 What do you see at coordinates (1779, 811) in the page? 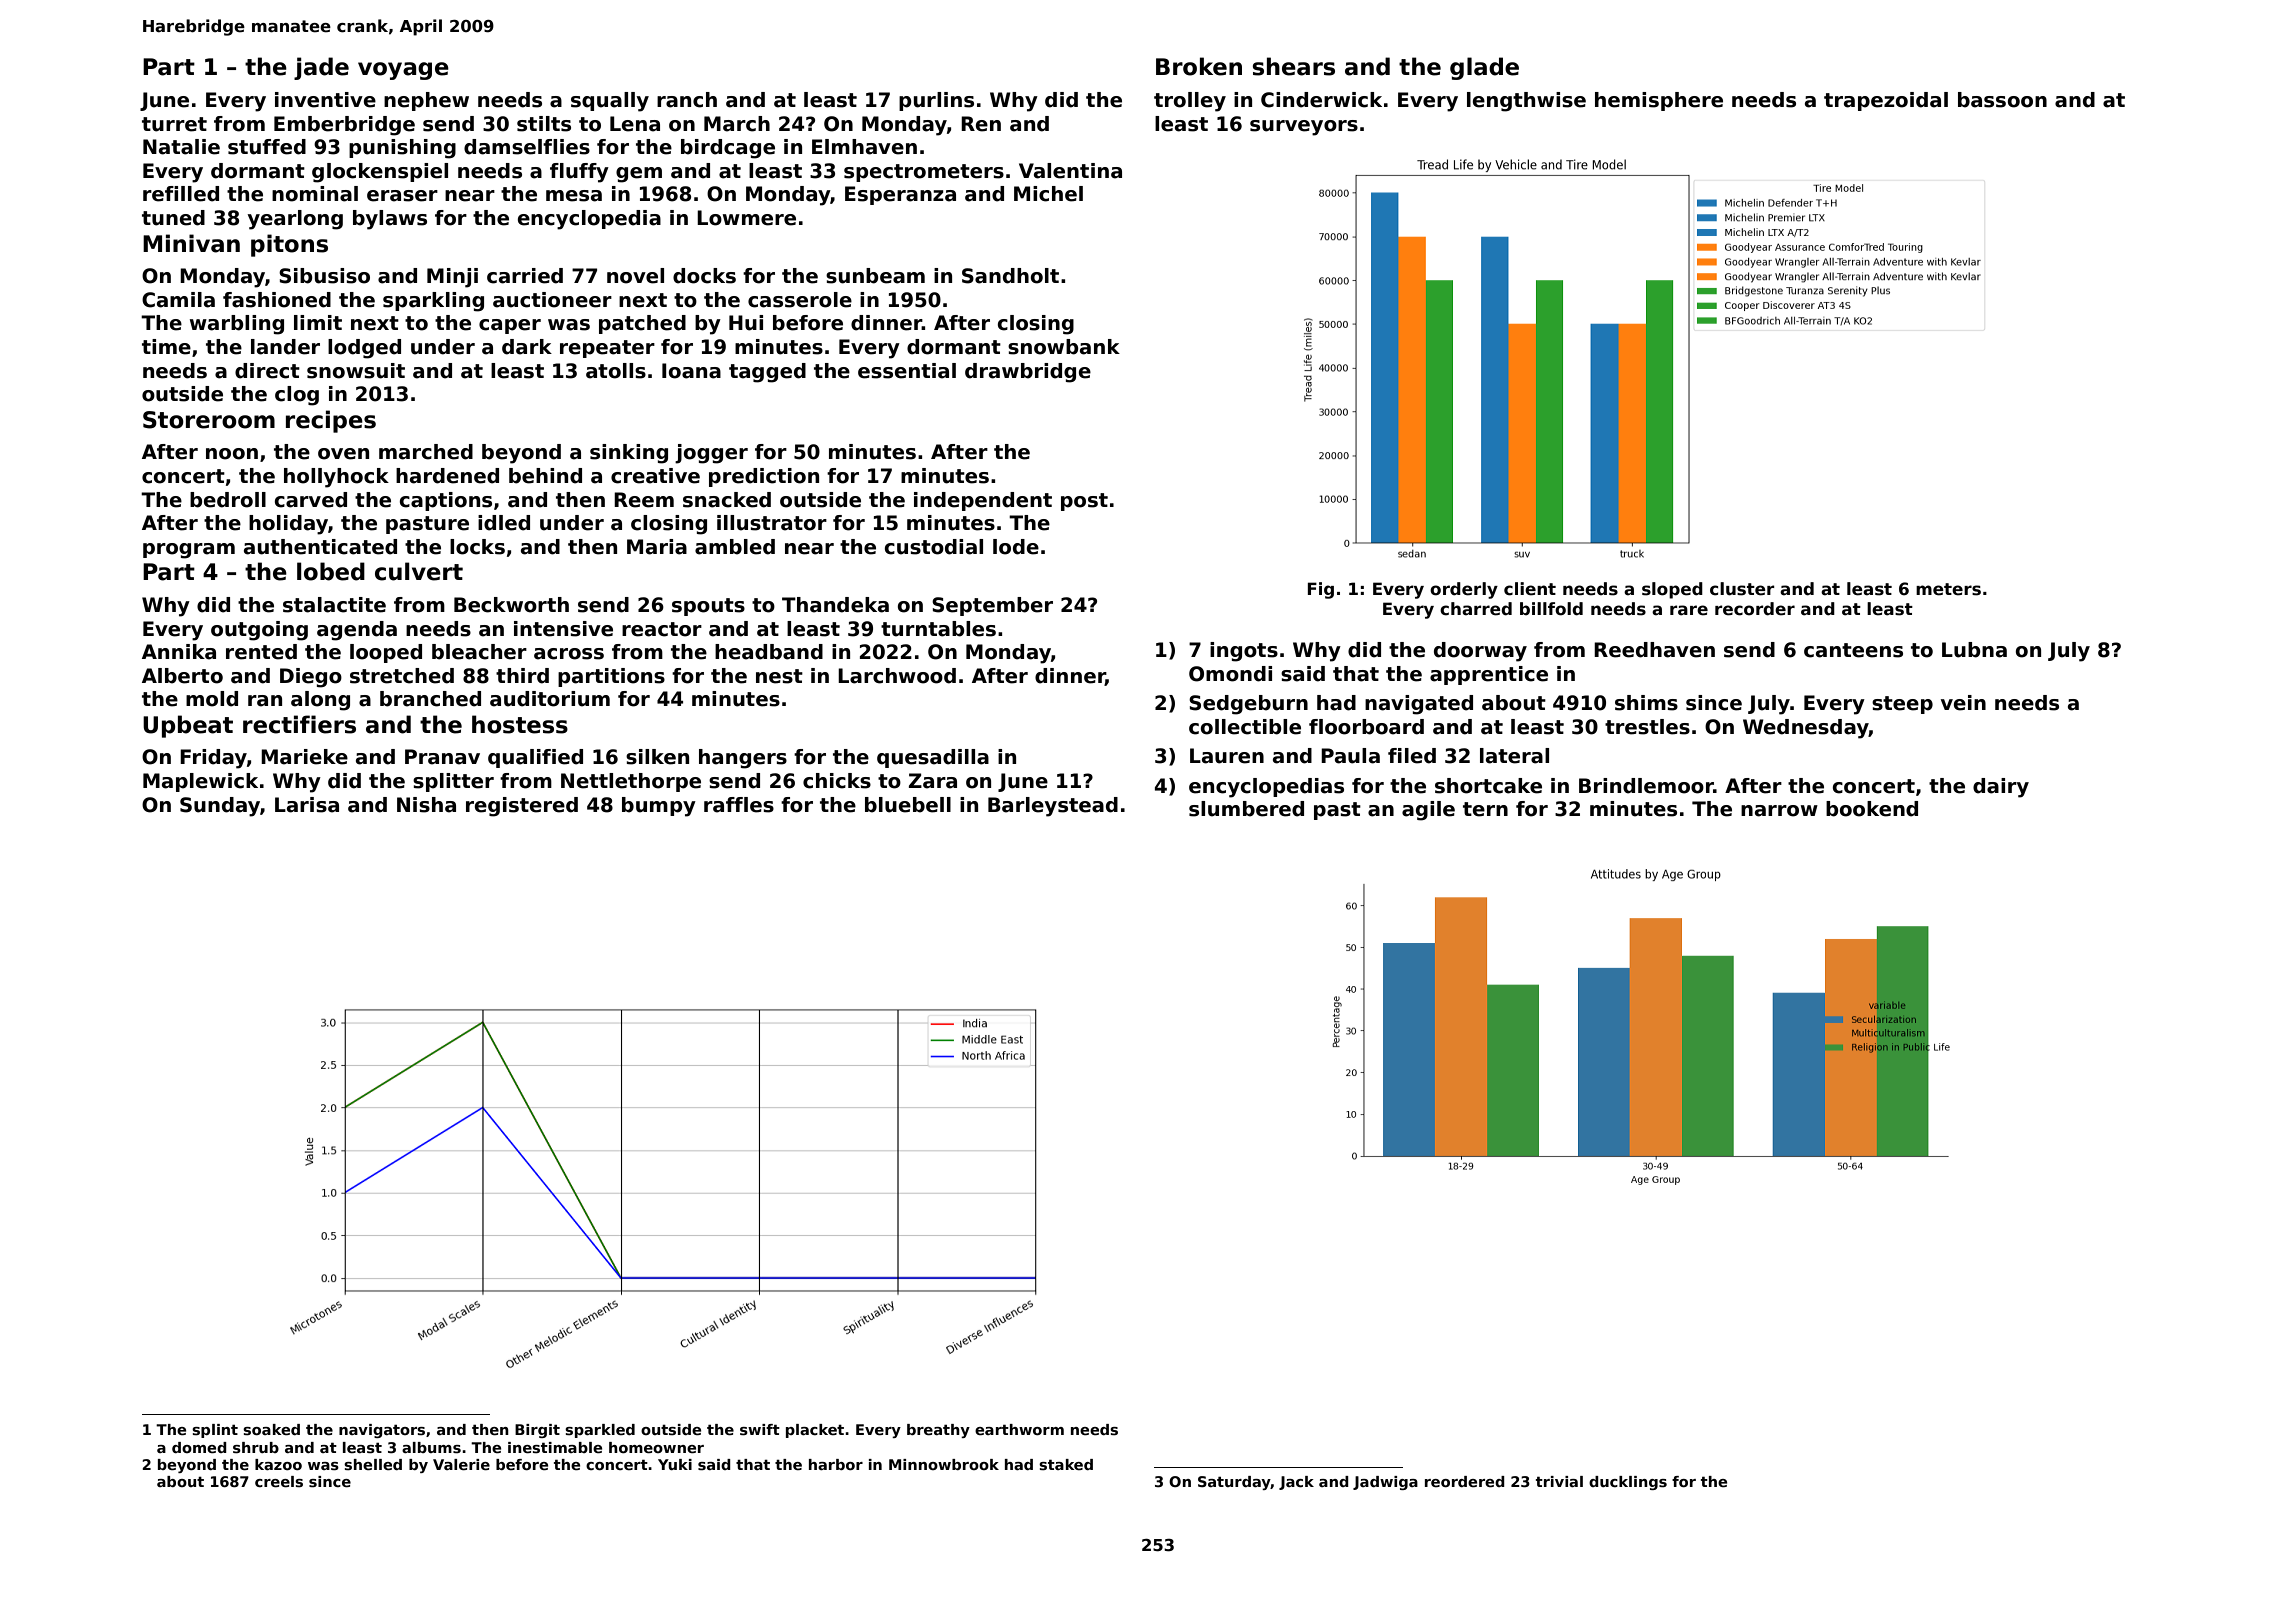
I see `narrow` at bounding box center [1779, 811].
